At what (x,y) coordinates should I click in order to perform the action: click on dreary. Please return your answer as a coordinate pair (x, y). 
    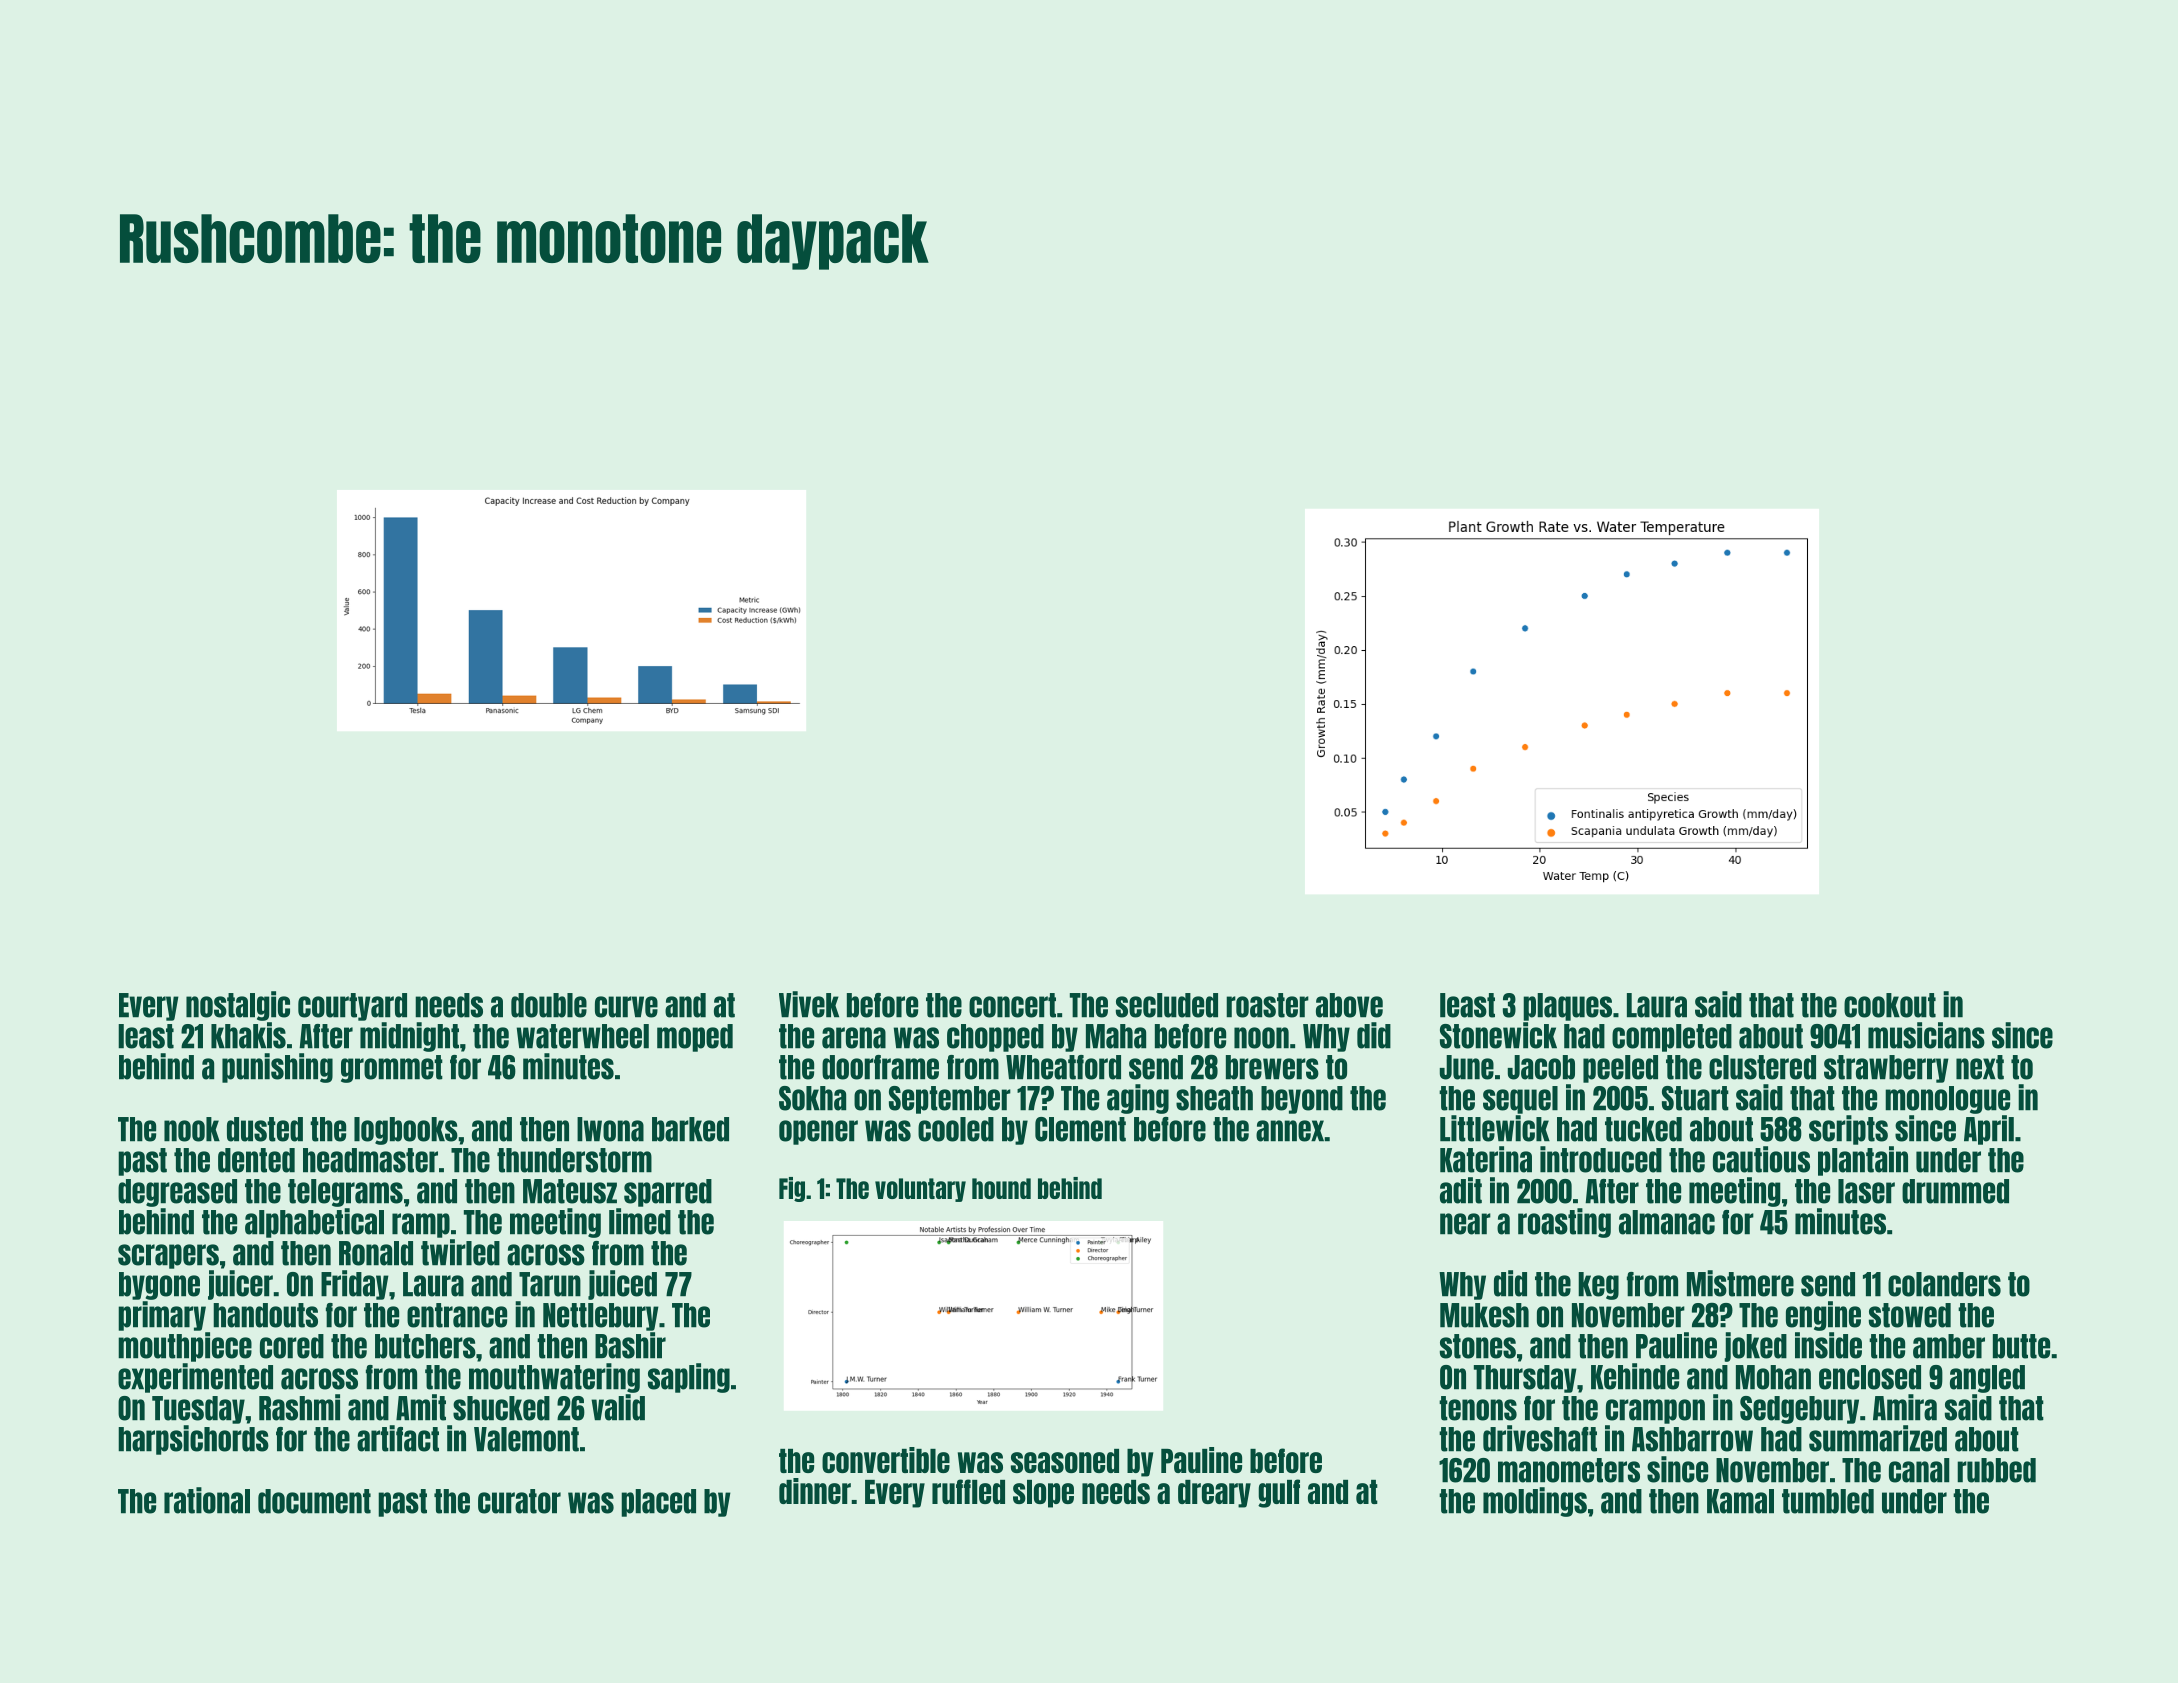
    Looking at the image, I should click on (1214, 1494).
